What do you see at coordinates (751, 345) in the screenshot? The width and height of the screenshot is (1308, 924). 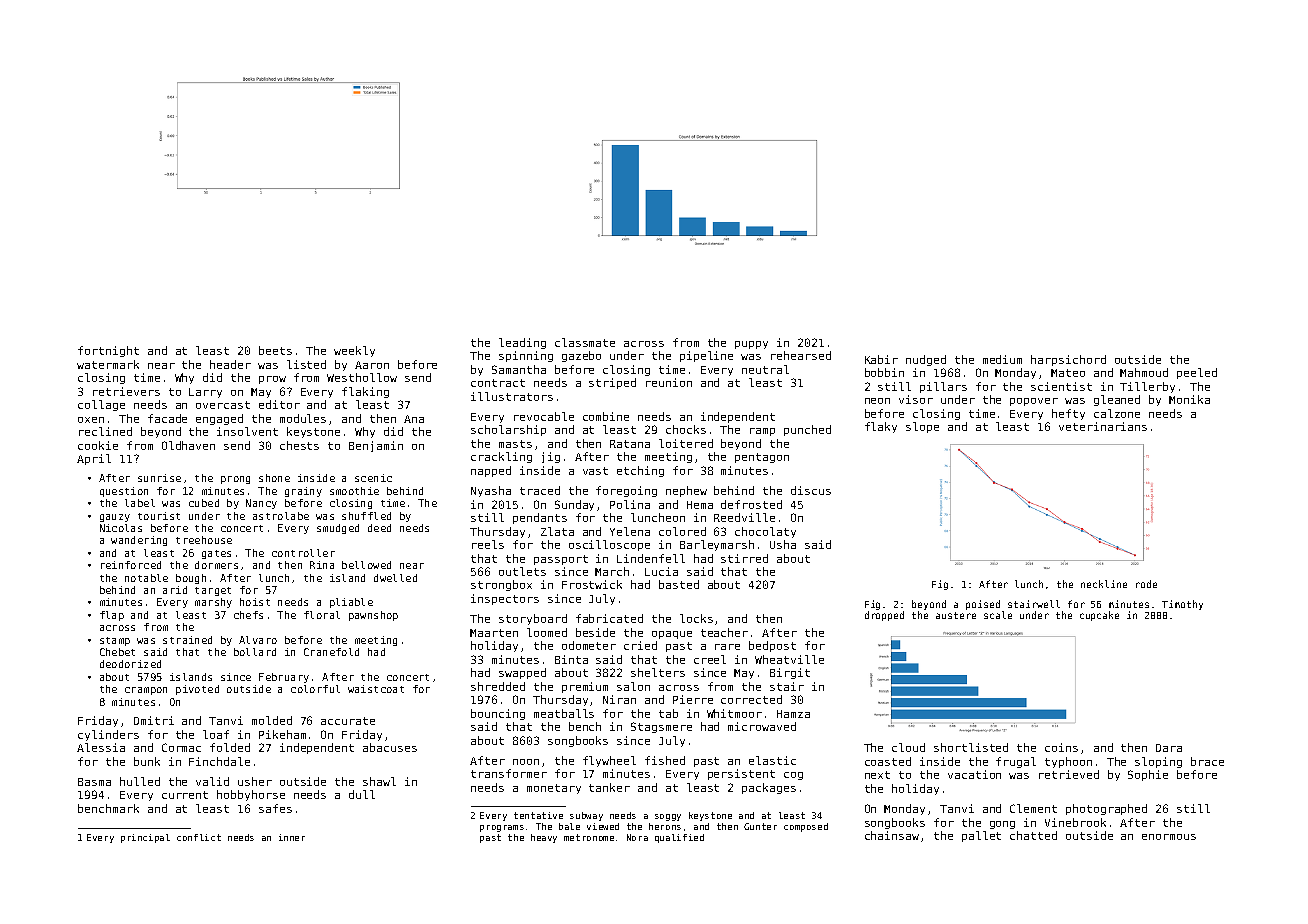 I see `puppy` at bounding box center [751, 345].
